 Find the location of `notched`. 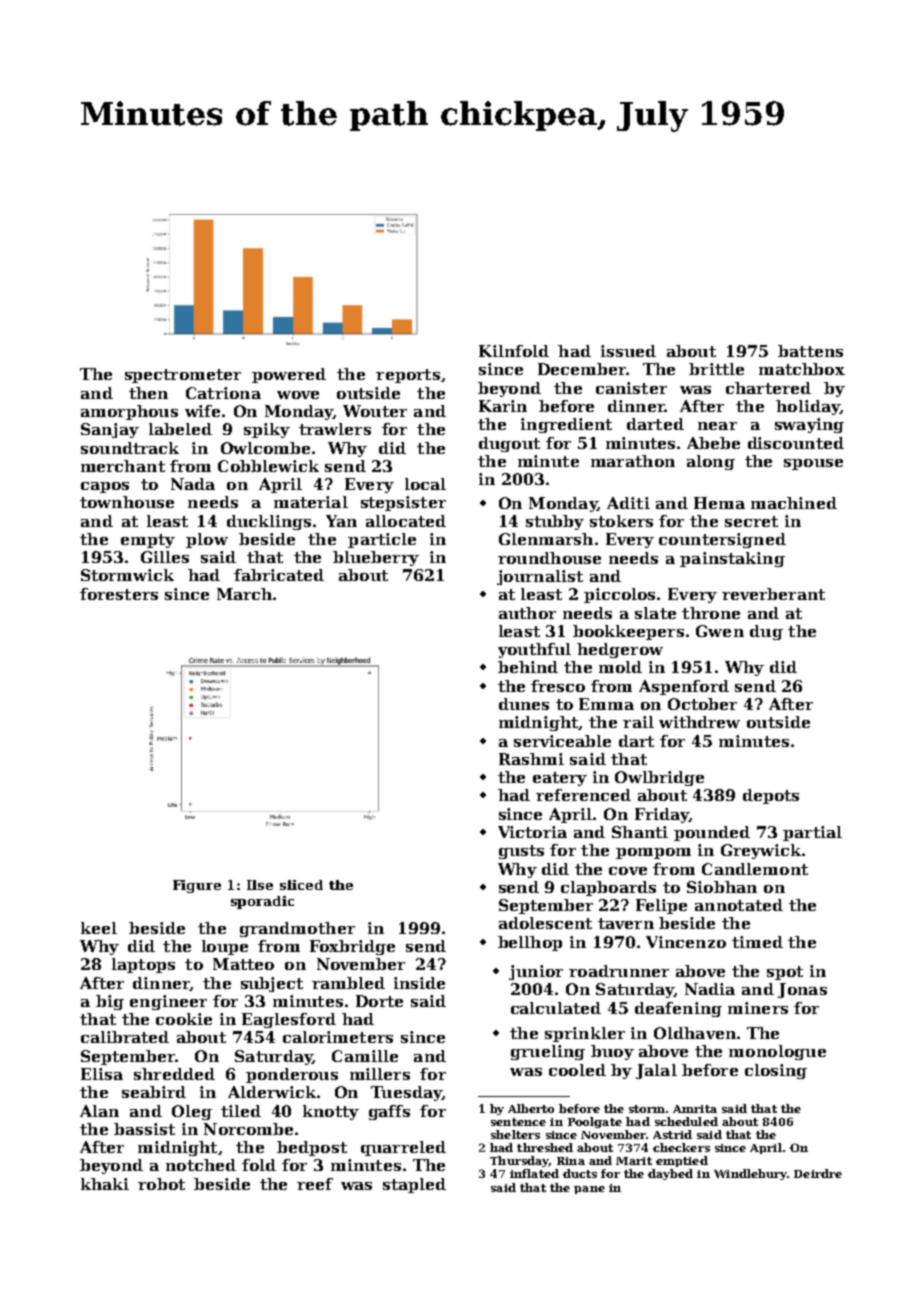

notched is located at coordinates (201, 1165).
